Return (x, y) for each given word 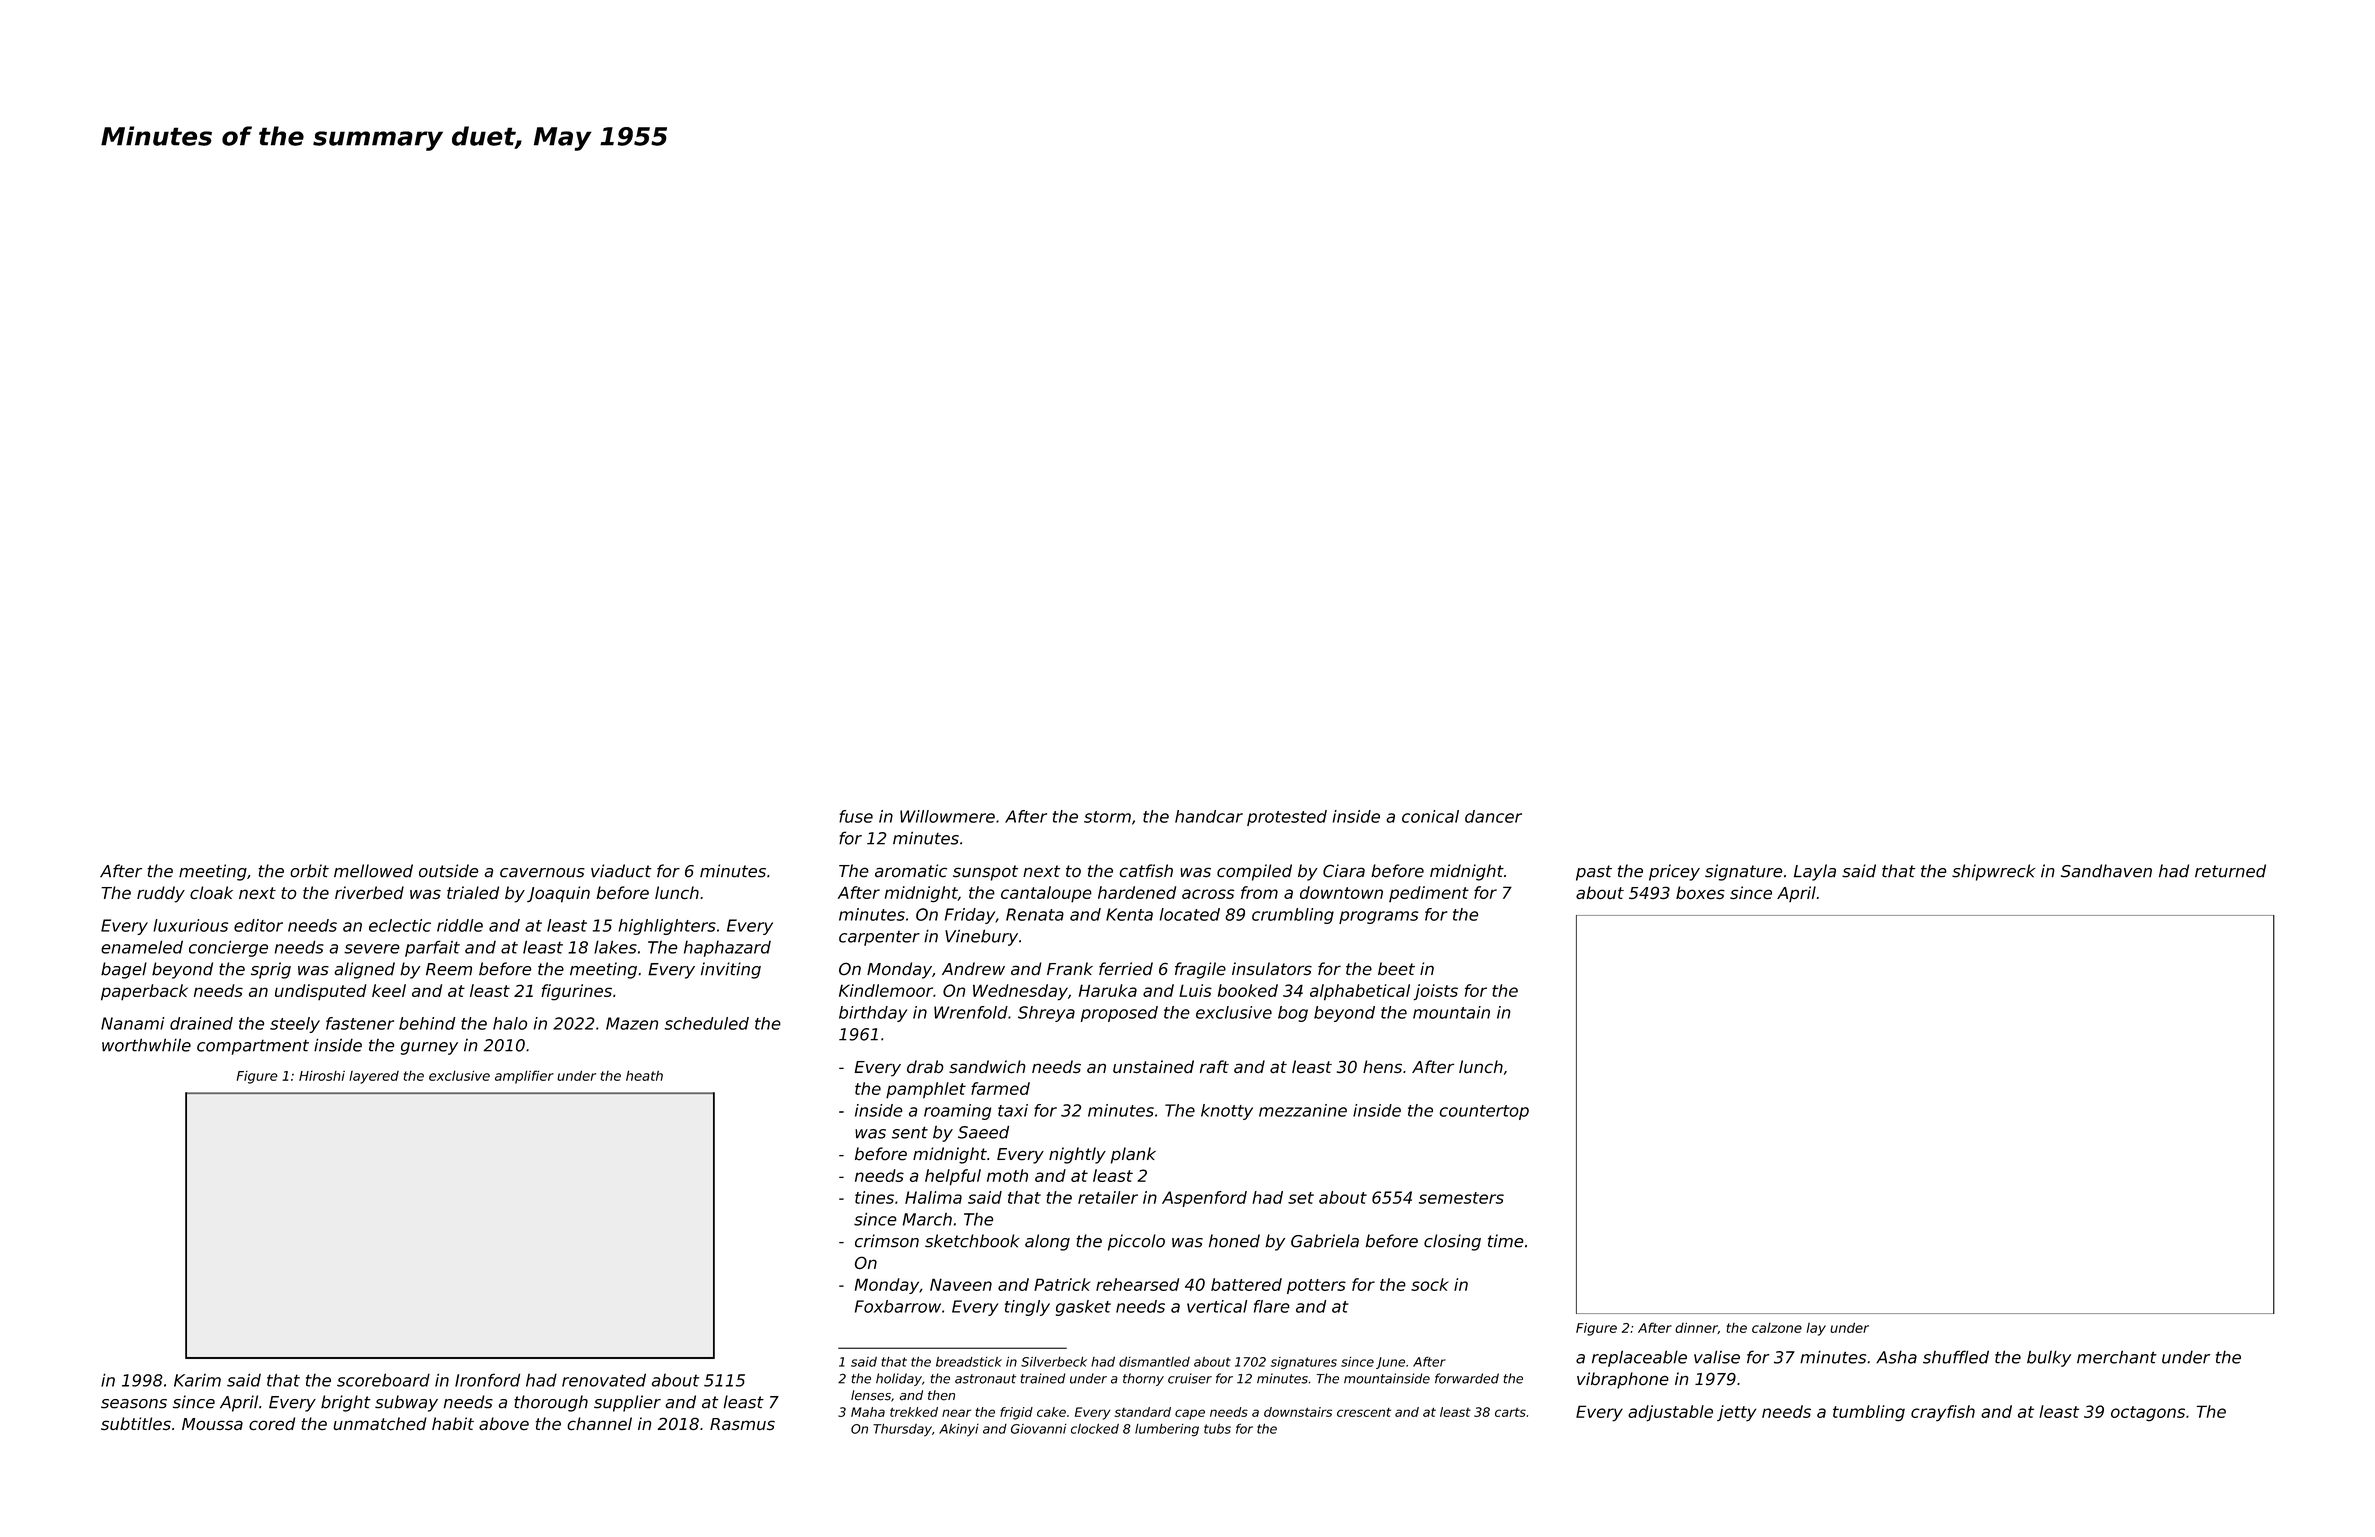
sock (1430, 1284)
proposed (1119, 1014)
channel (599, 1424)
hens (1382, 1067)
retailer (1108, 1197)
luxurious (190, 925)
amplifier (524, 1077)
